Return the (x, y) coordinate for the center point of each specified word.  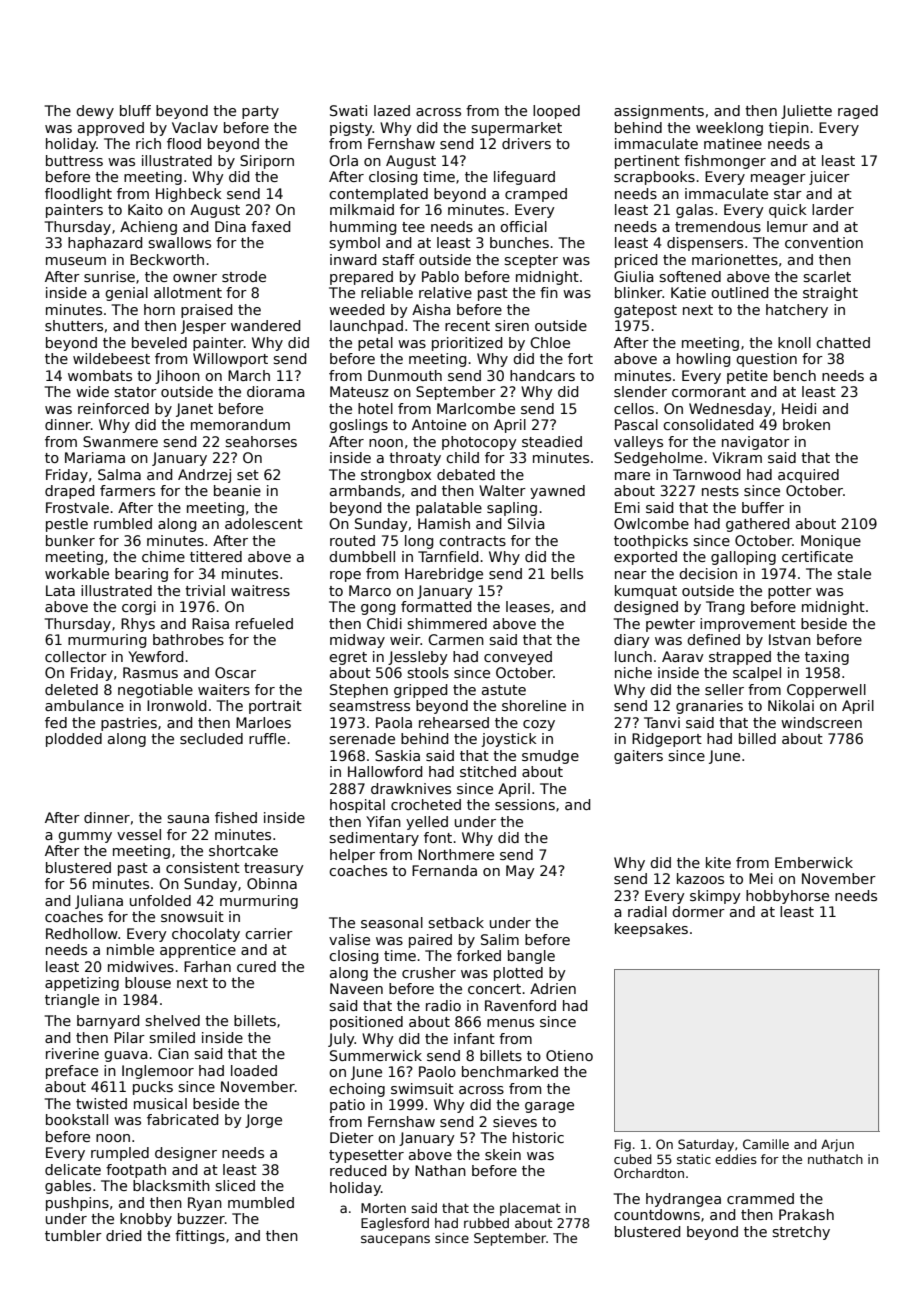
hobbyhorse (787, 897)
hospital (357, 806)
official (523, 226)
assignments (659, 112)
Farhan (207, 966)
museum (76, 261)
